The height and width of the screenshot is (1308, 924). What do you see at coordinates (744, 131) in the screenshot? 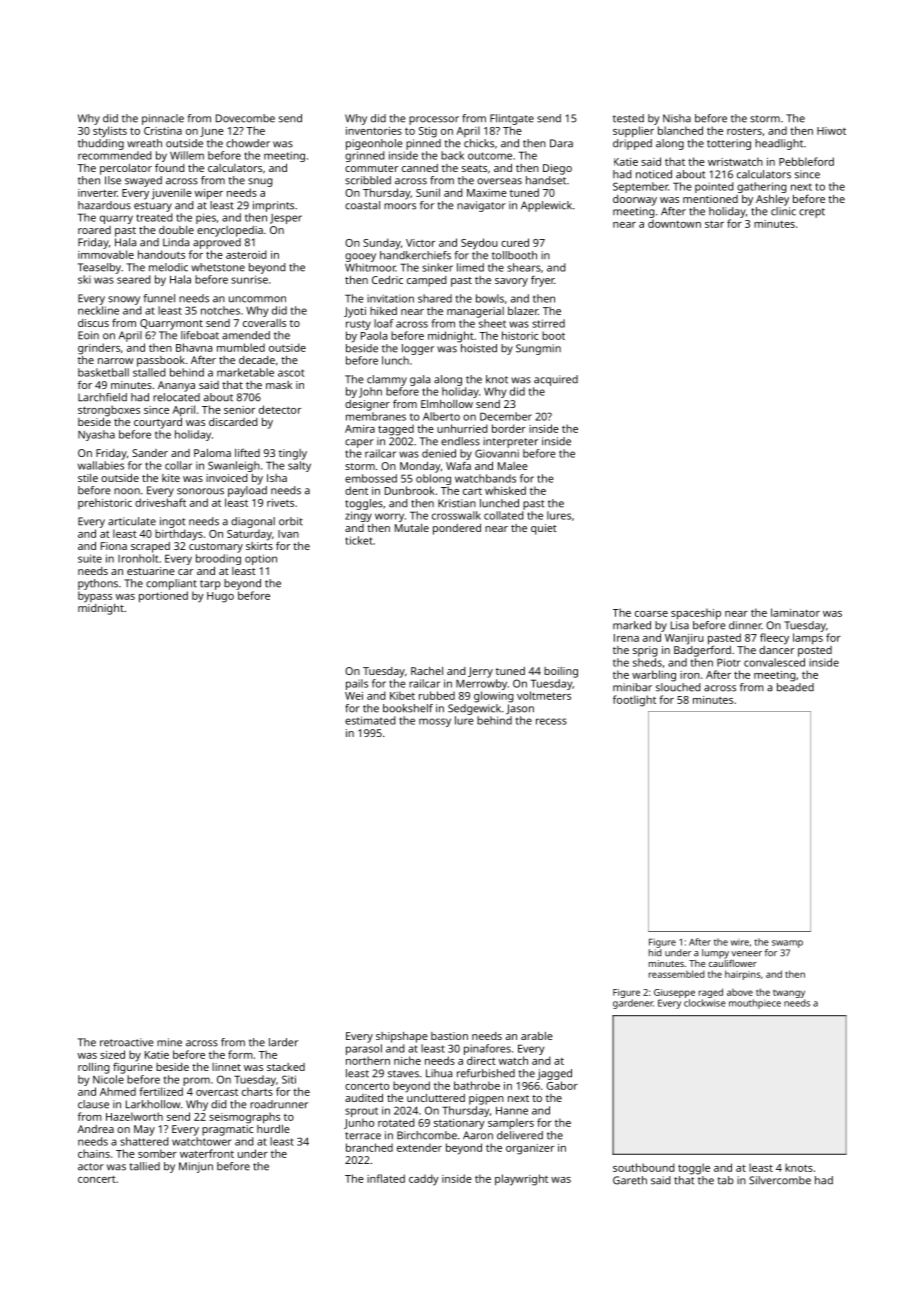
I see `rosters` at bounding box center [744, 131].
